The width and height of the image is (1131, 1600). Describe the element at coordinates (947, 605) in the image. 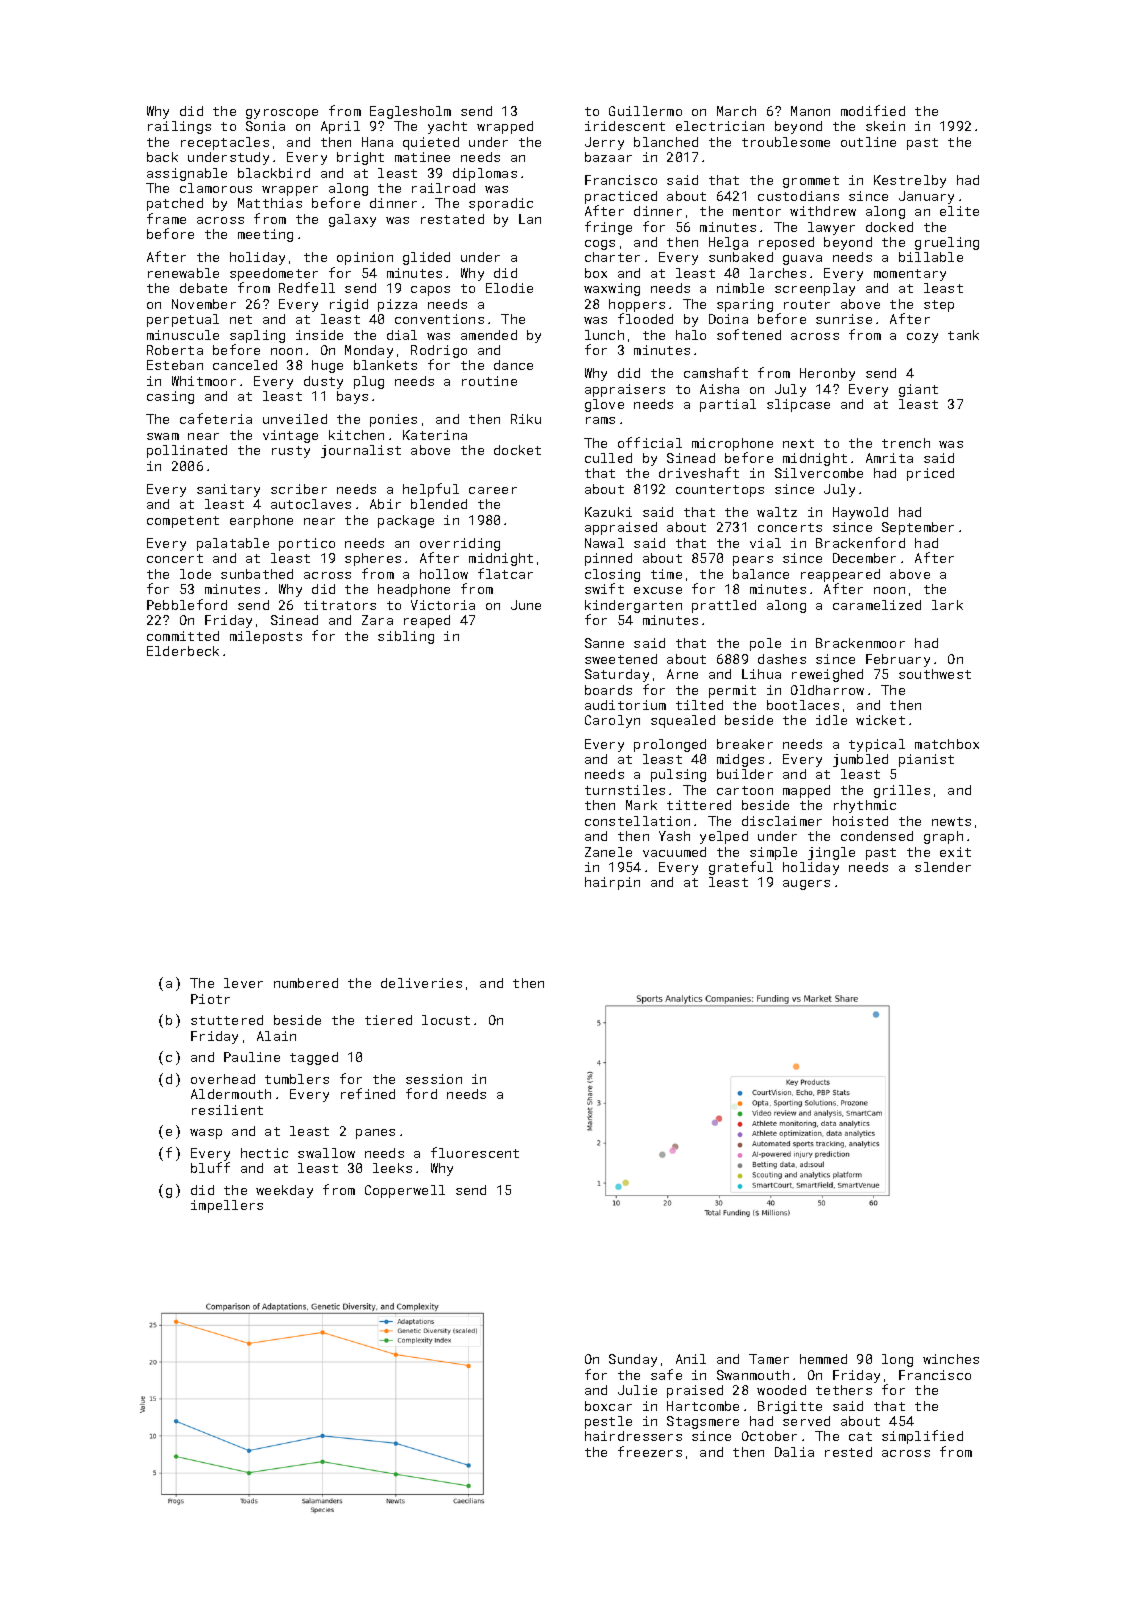

I see `lark` at that location.
